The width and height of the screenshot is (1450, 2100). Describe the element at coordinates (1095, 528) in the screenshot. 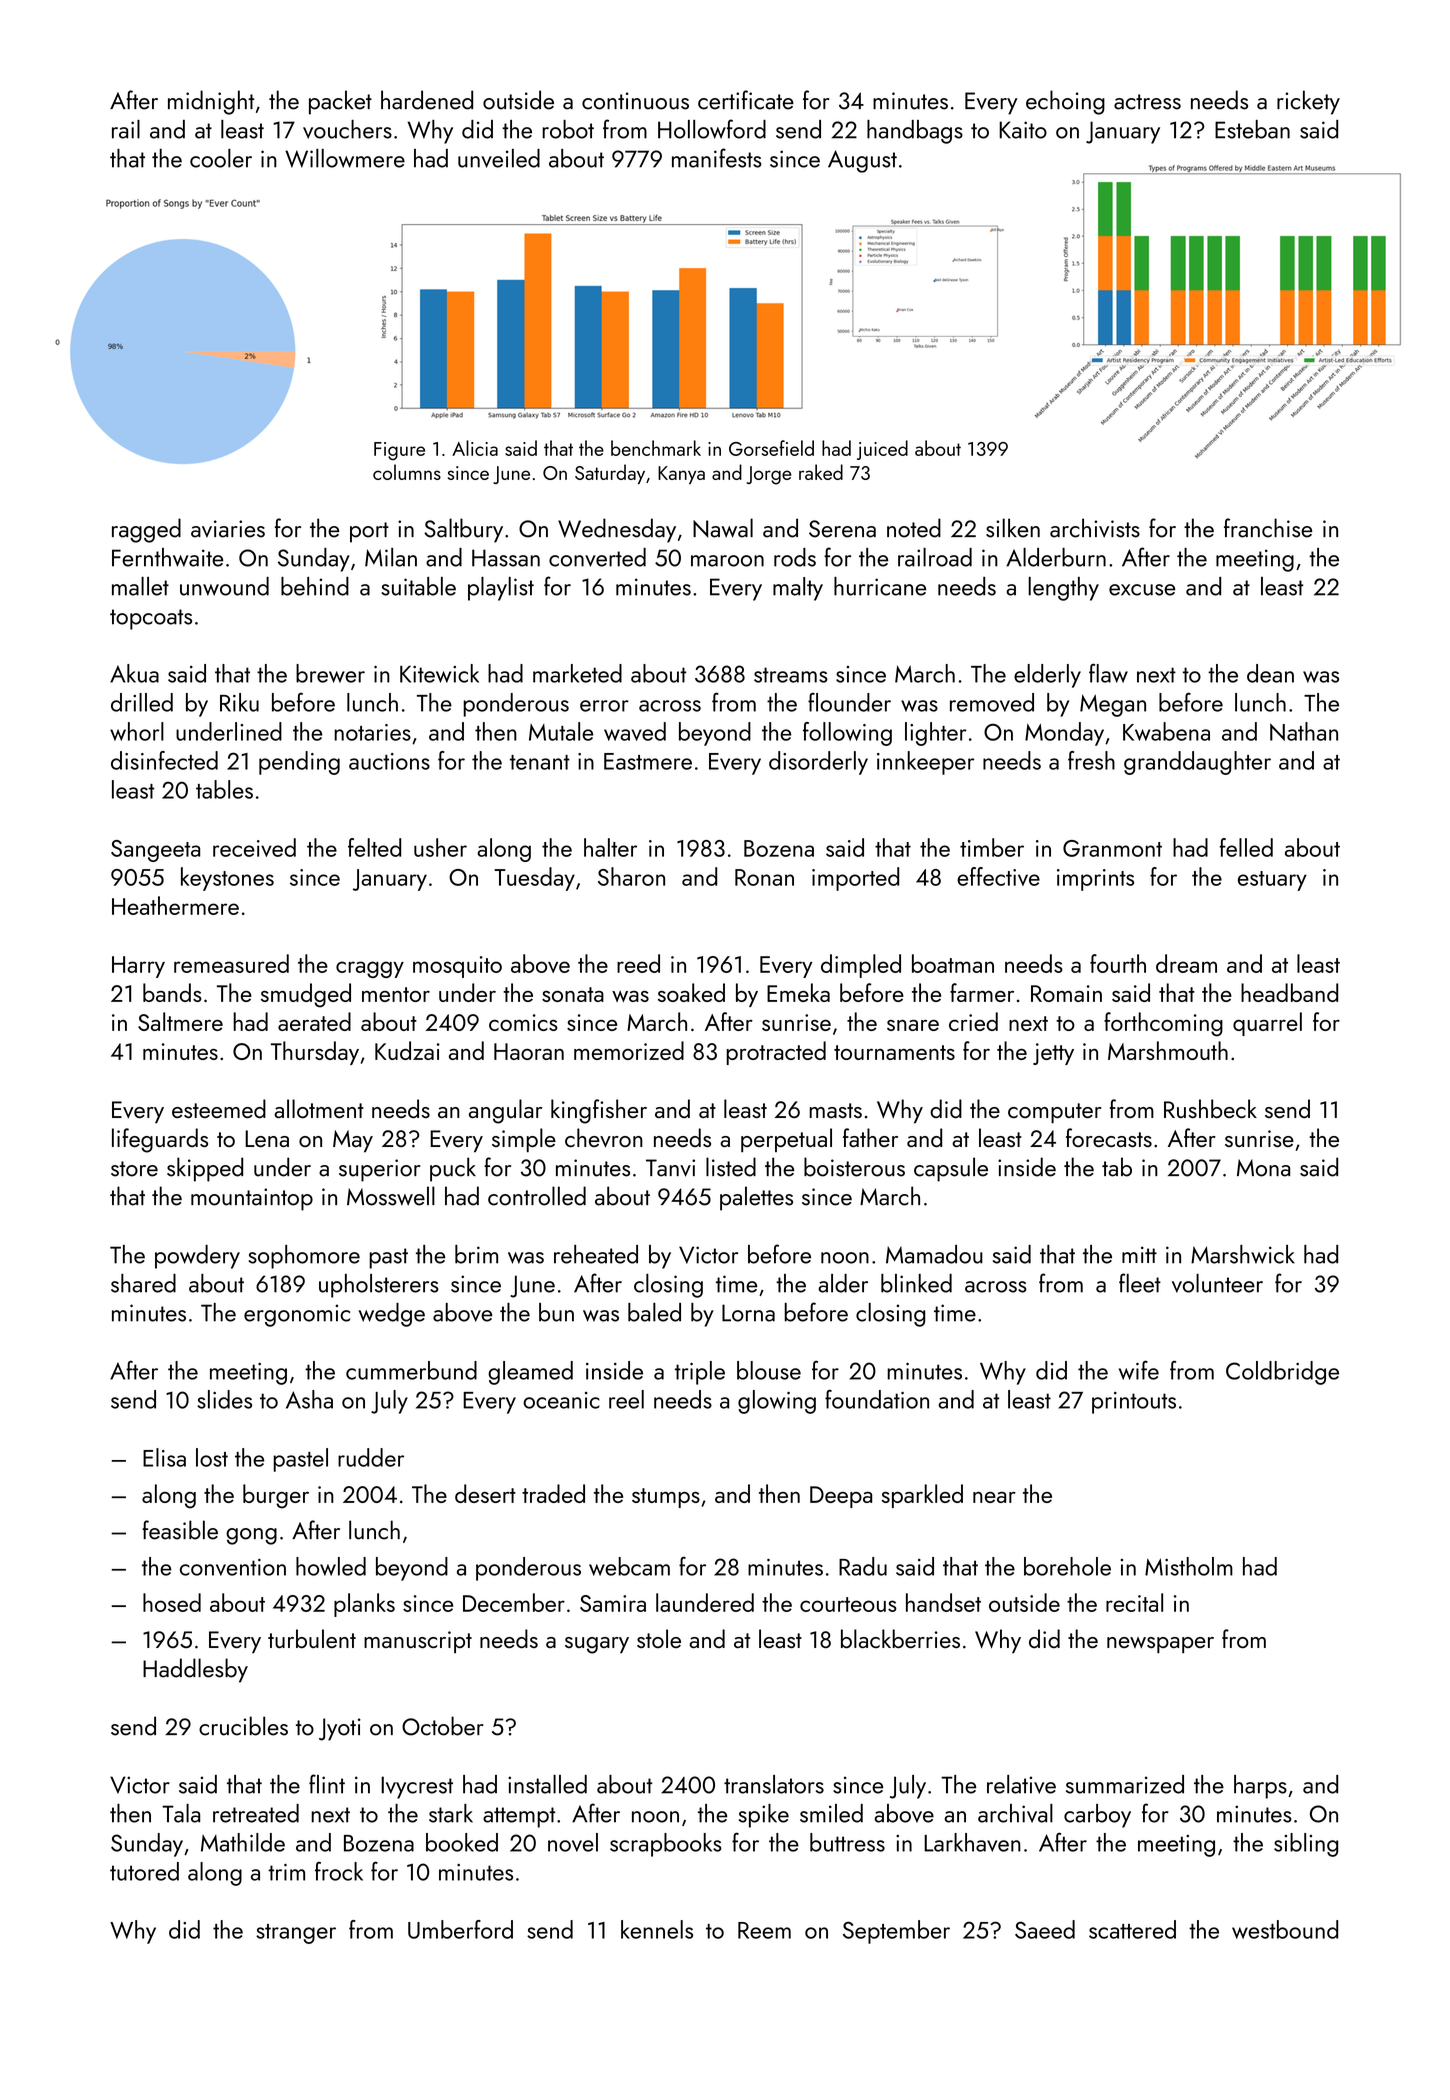

I see `archivists` at that location.
